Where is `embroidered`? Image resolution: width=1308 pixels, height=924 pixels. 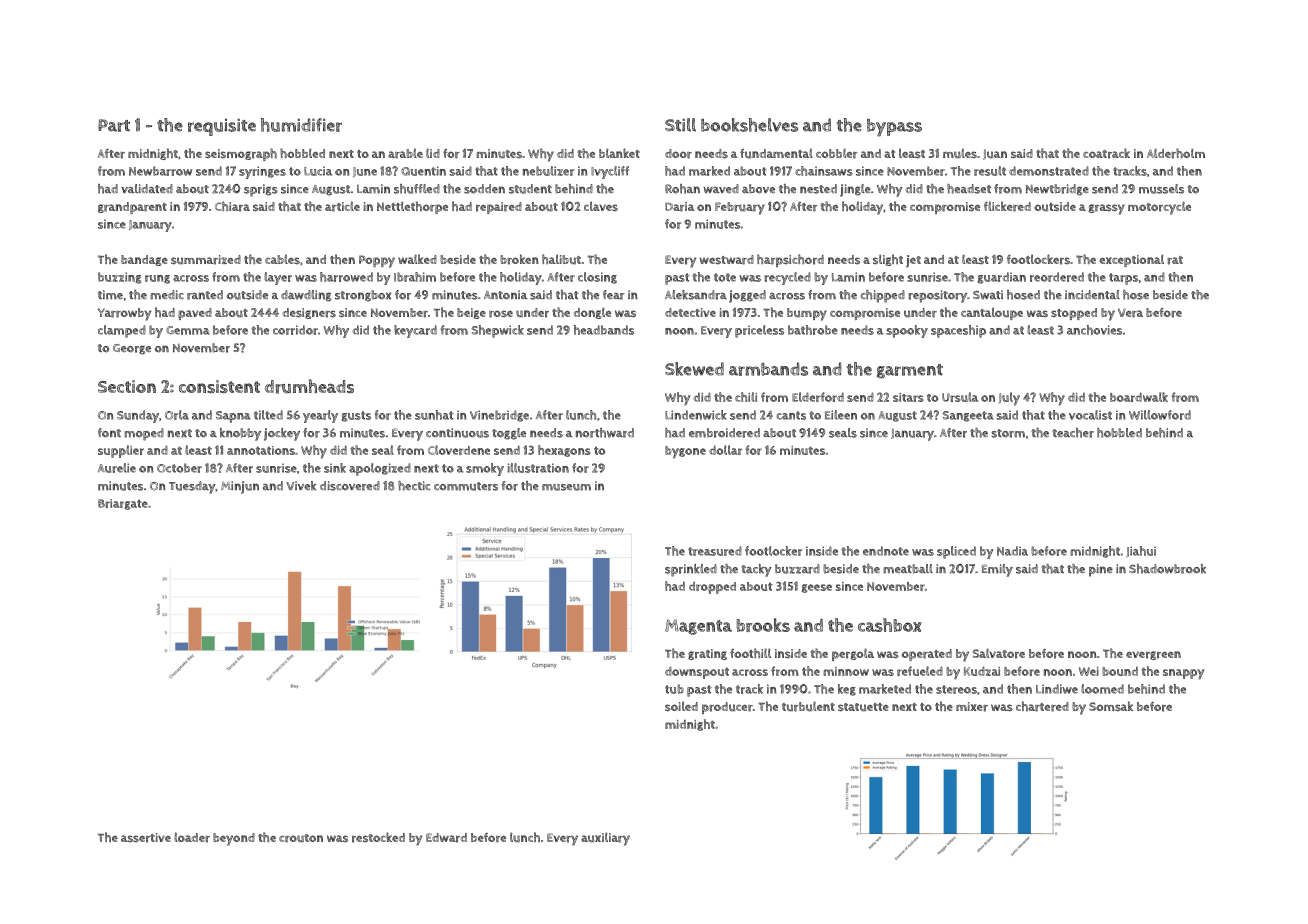 embroidered is located at coordinates (724, 433).
